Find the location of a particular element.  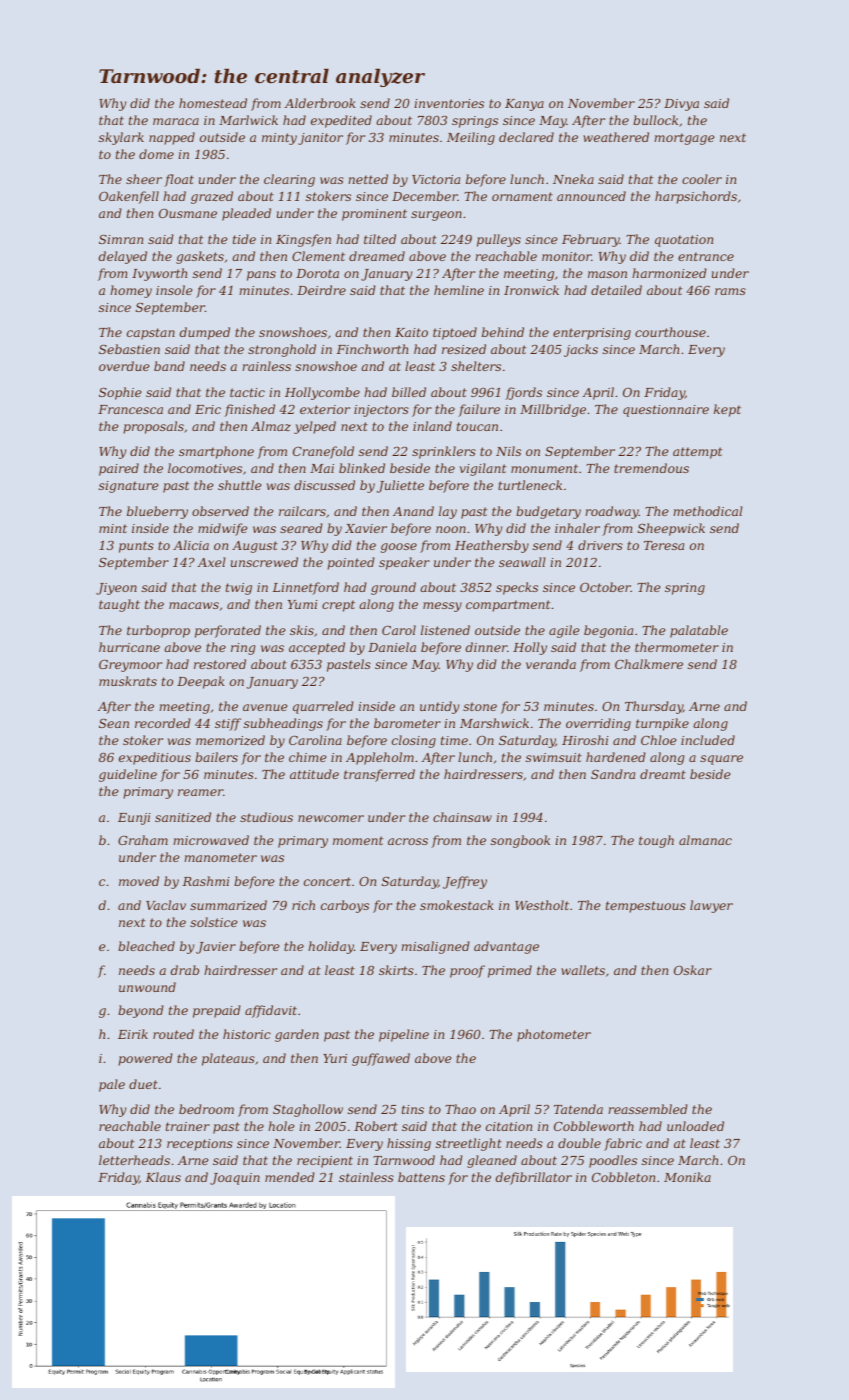

skirts is located at coordinates (396, 970).
